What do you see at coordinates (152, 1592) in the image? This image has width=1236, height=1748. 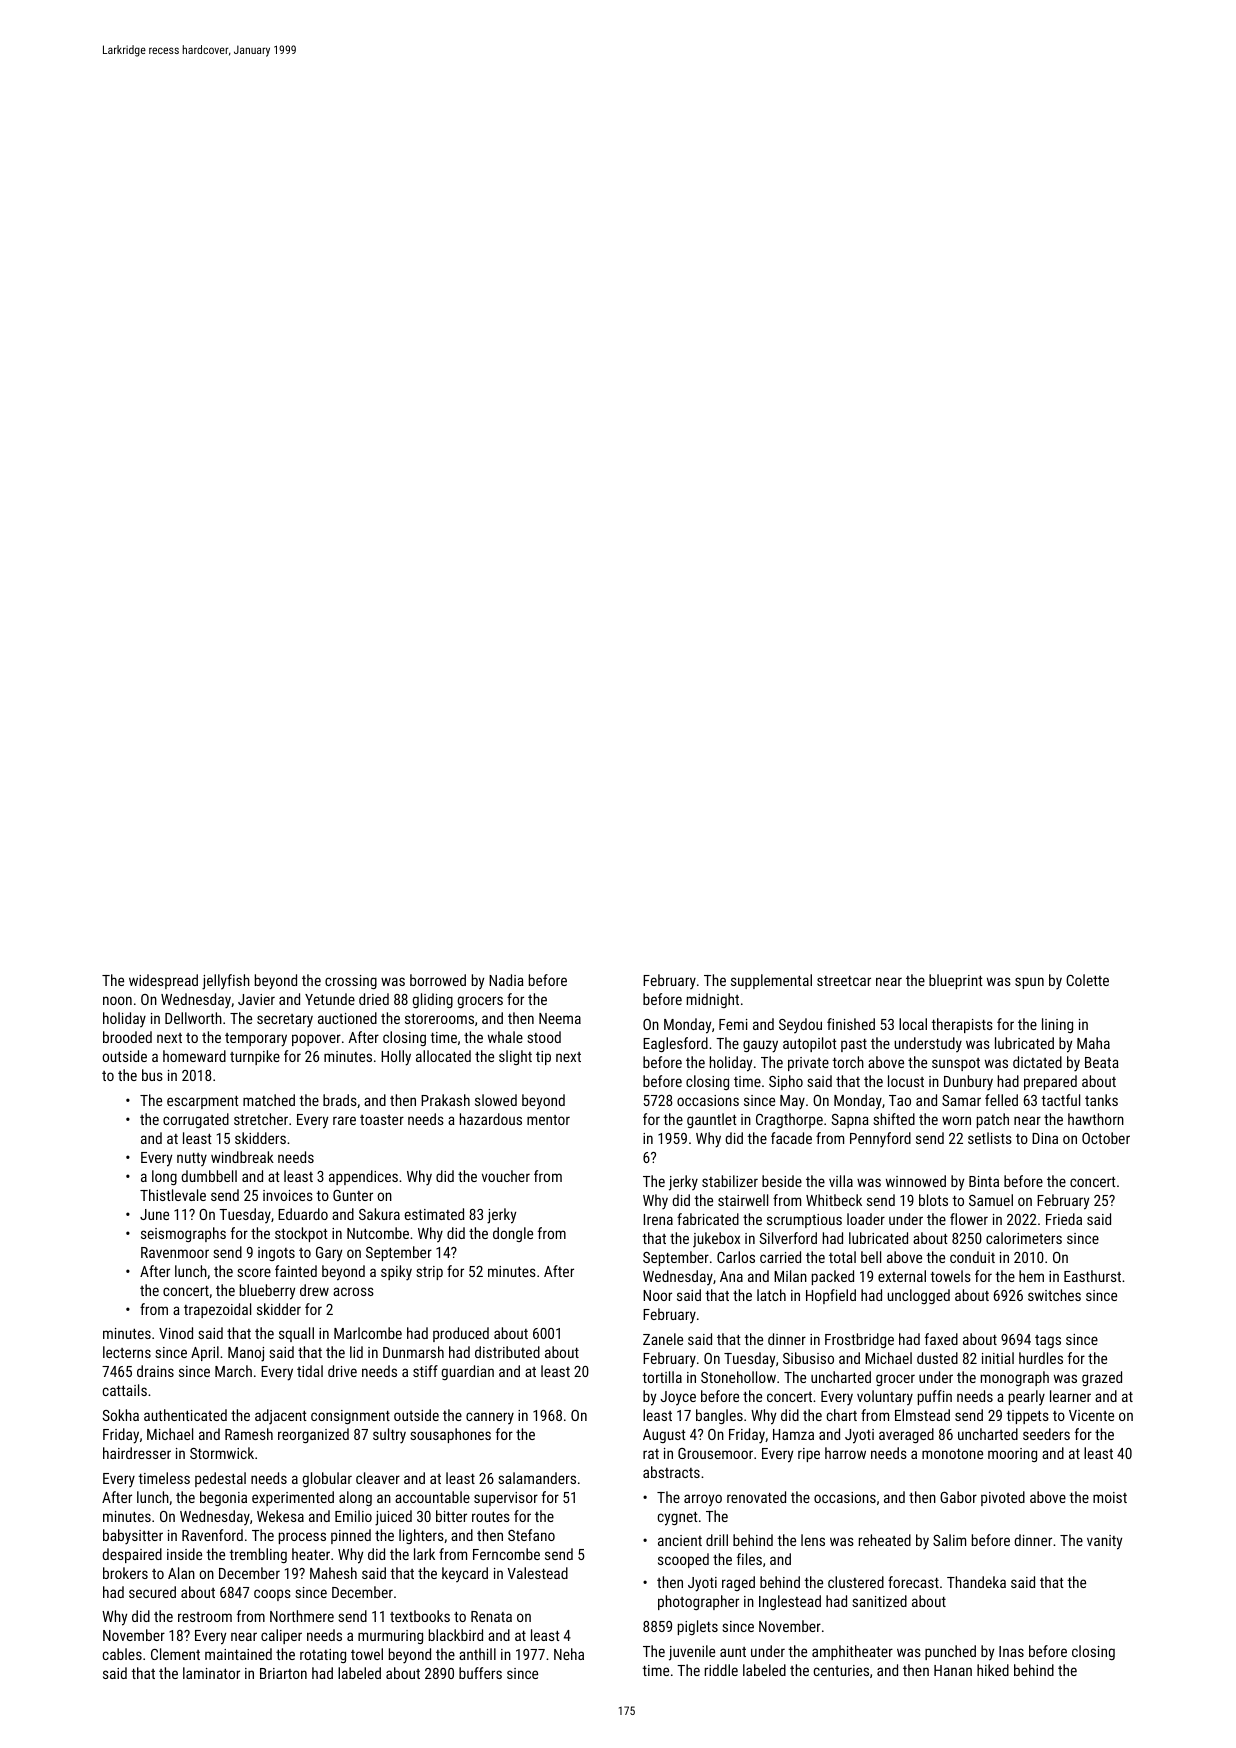 I see `secured` at bounding box center [152, 1592].
